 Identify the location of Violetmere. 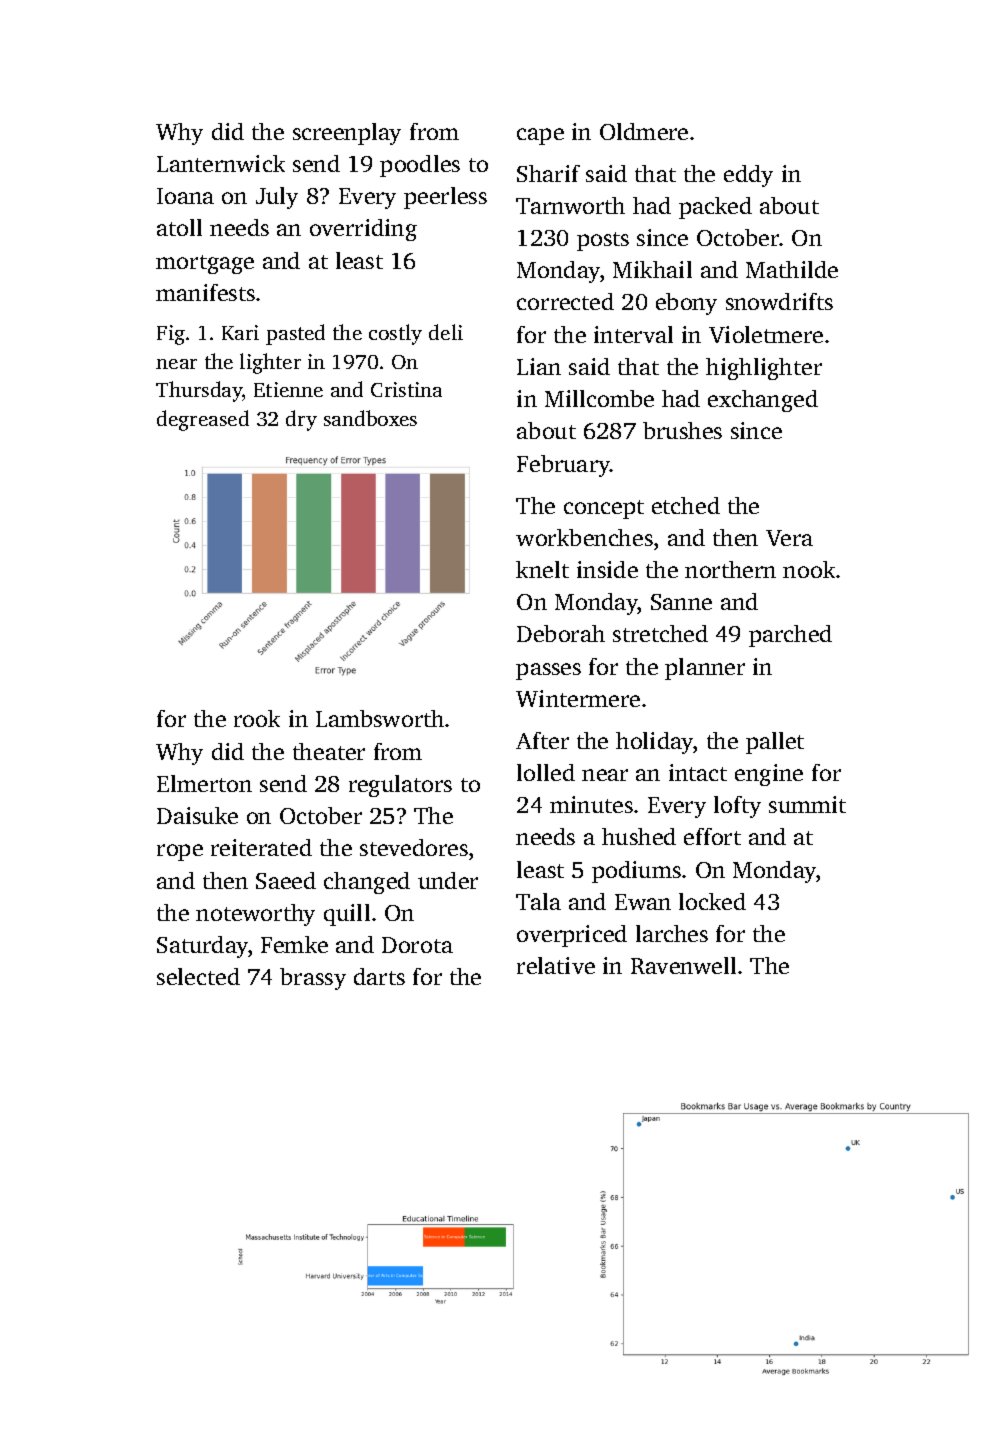
(766, 334).
